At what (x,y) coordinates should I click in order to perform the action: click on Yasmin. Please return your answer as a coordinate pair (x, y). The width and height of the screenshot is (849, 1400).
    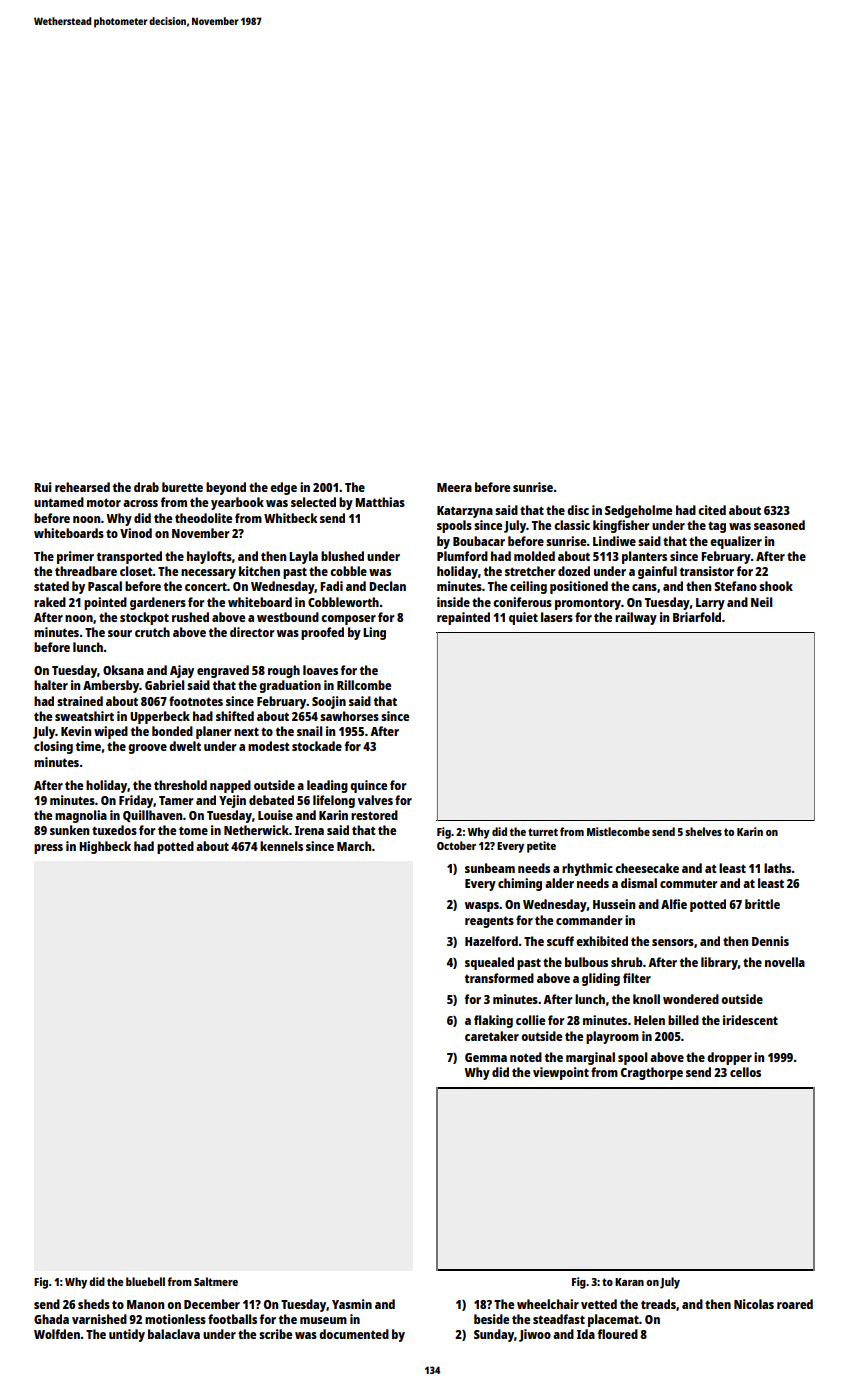
    Looking at the image, I should click on (352, 1304).
